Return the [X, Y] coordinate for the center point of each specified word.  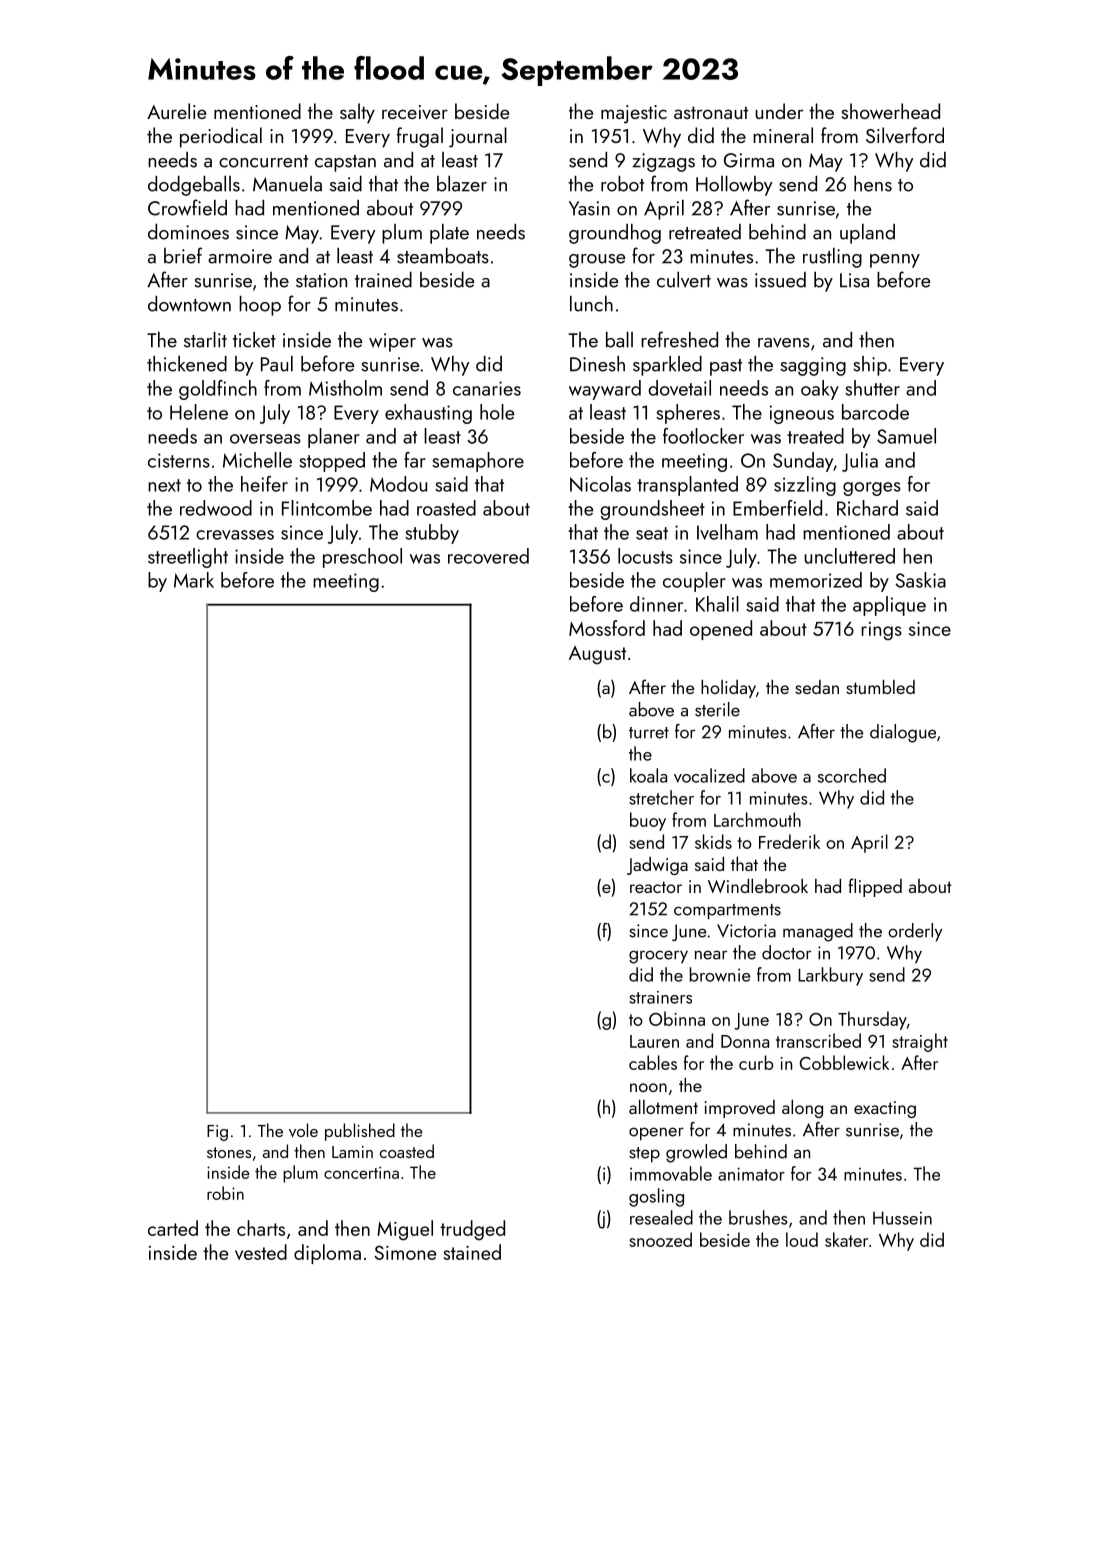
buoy [648, 821]
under [779, 111]
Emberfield [777, 508]
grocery [658, 957]
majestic [634, 114]
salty [357, 113]
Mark [194, 580]
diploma [327, 1254]
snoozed [660, 1239]
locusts [645, 556]
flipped [875, 887]
